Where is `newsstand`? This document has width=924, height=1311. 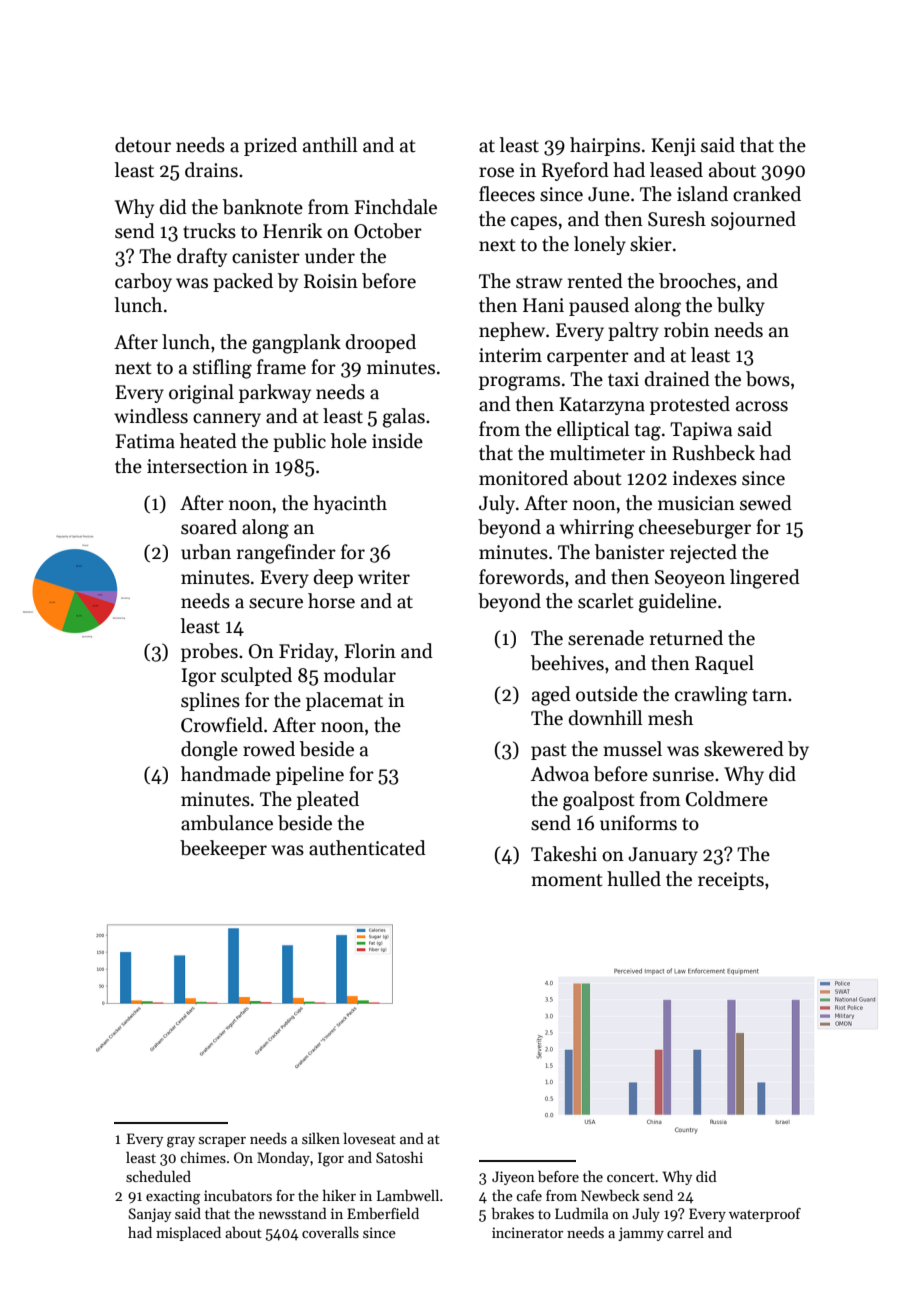 newsstand is located at coordinates (293, 1213).
